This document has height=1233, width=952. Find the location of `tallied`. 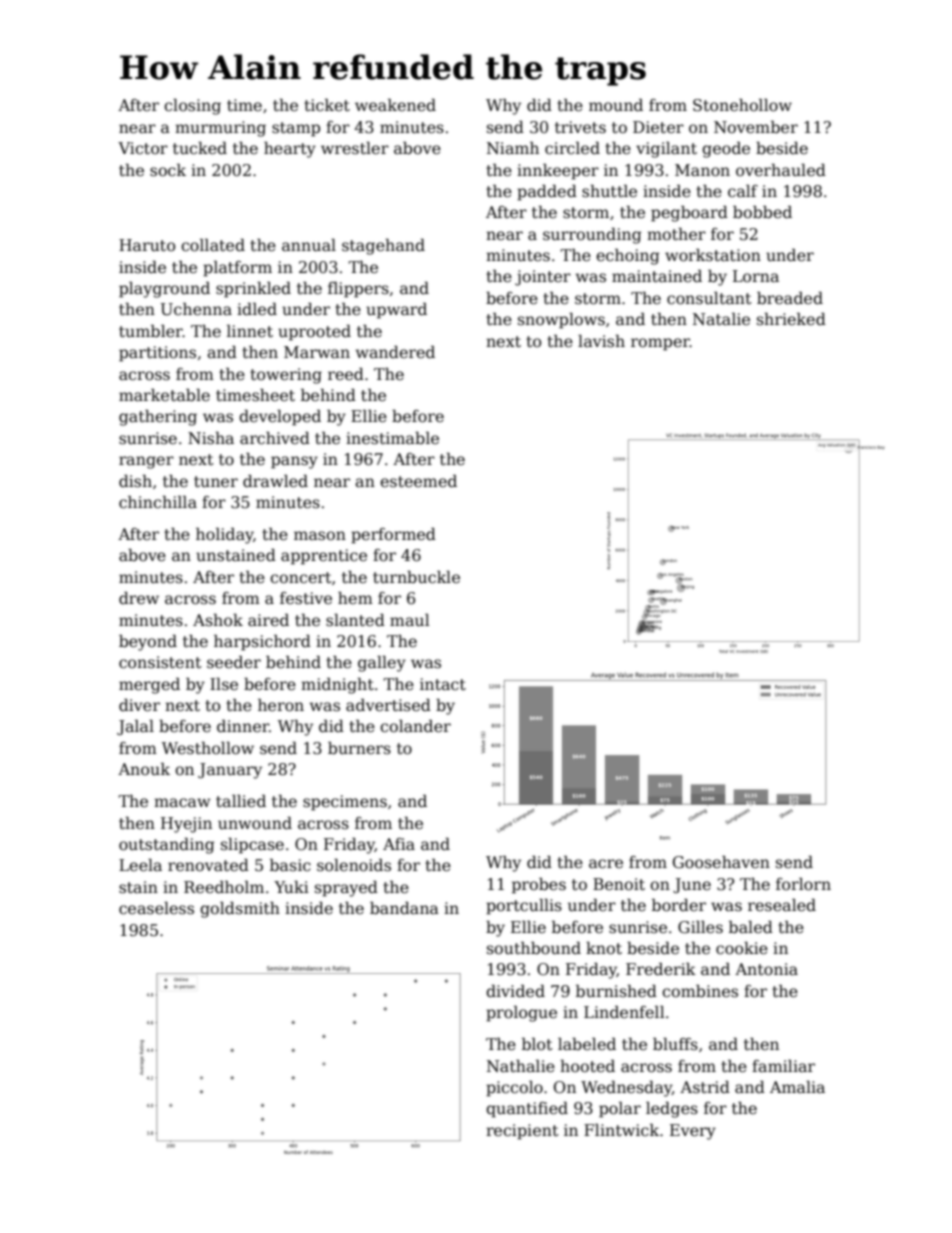

tallied is located at coordinates (241, 801).
